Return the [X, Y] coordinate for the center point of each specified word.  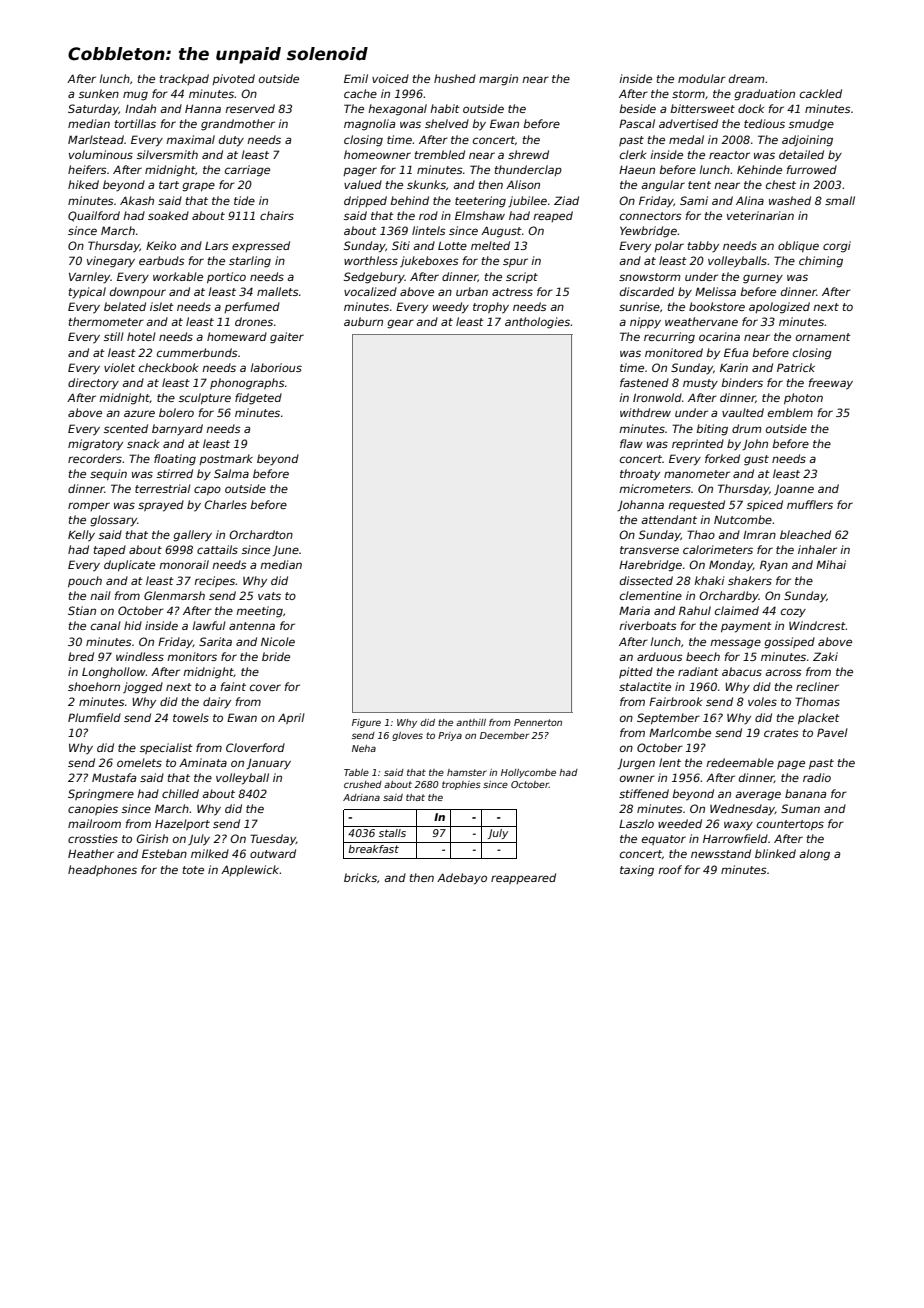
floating [175, 460]
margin [498, 80]
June [285, 551]
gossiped [789, 643]
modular [702, 78]
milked [210, 853]
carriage [247, 171]
